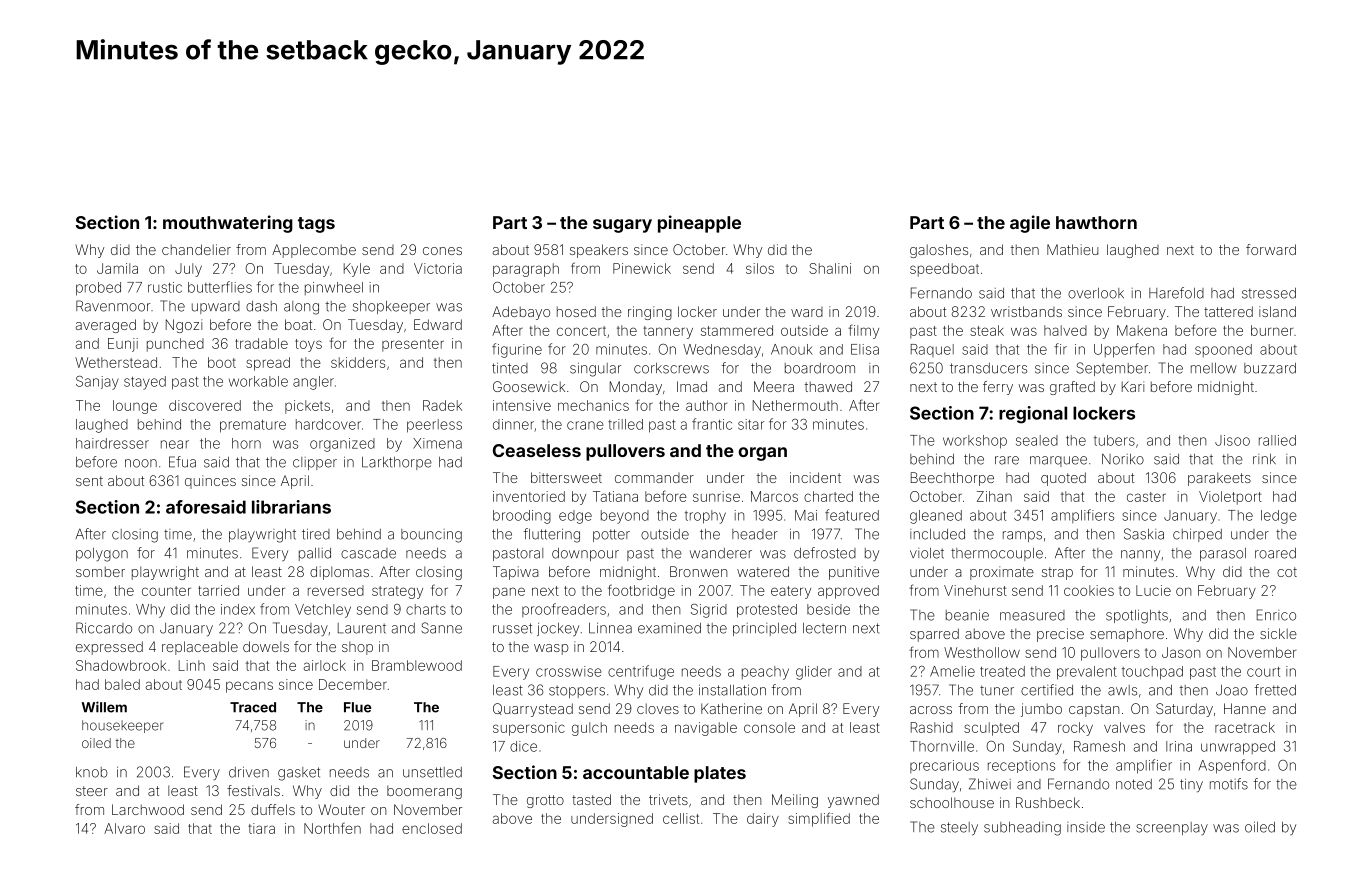 Image resolution: width=1372 pixels, height=887 pixels. Describe the element at coordinates (819, 819) in the screenshot. I see `simplified` at that location.
